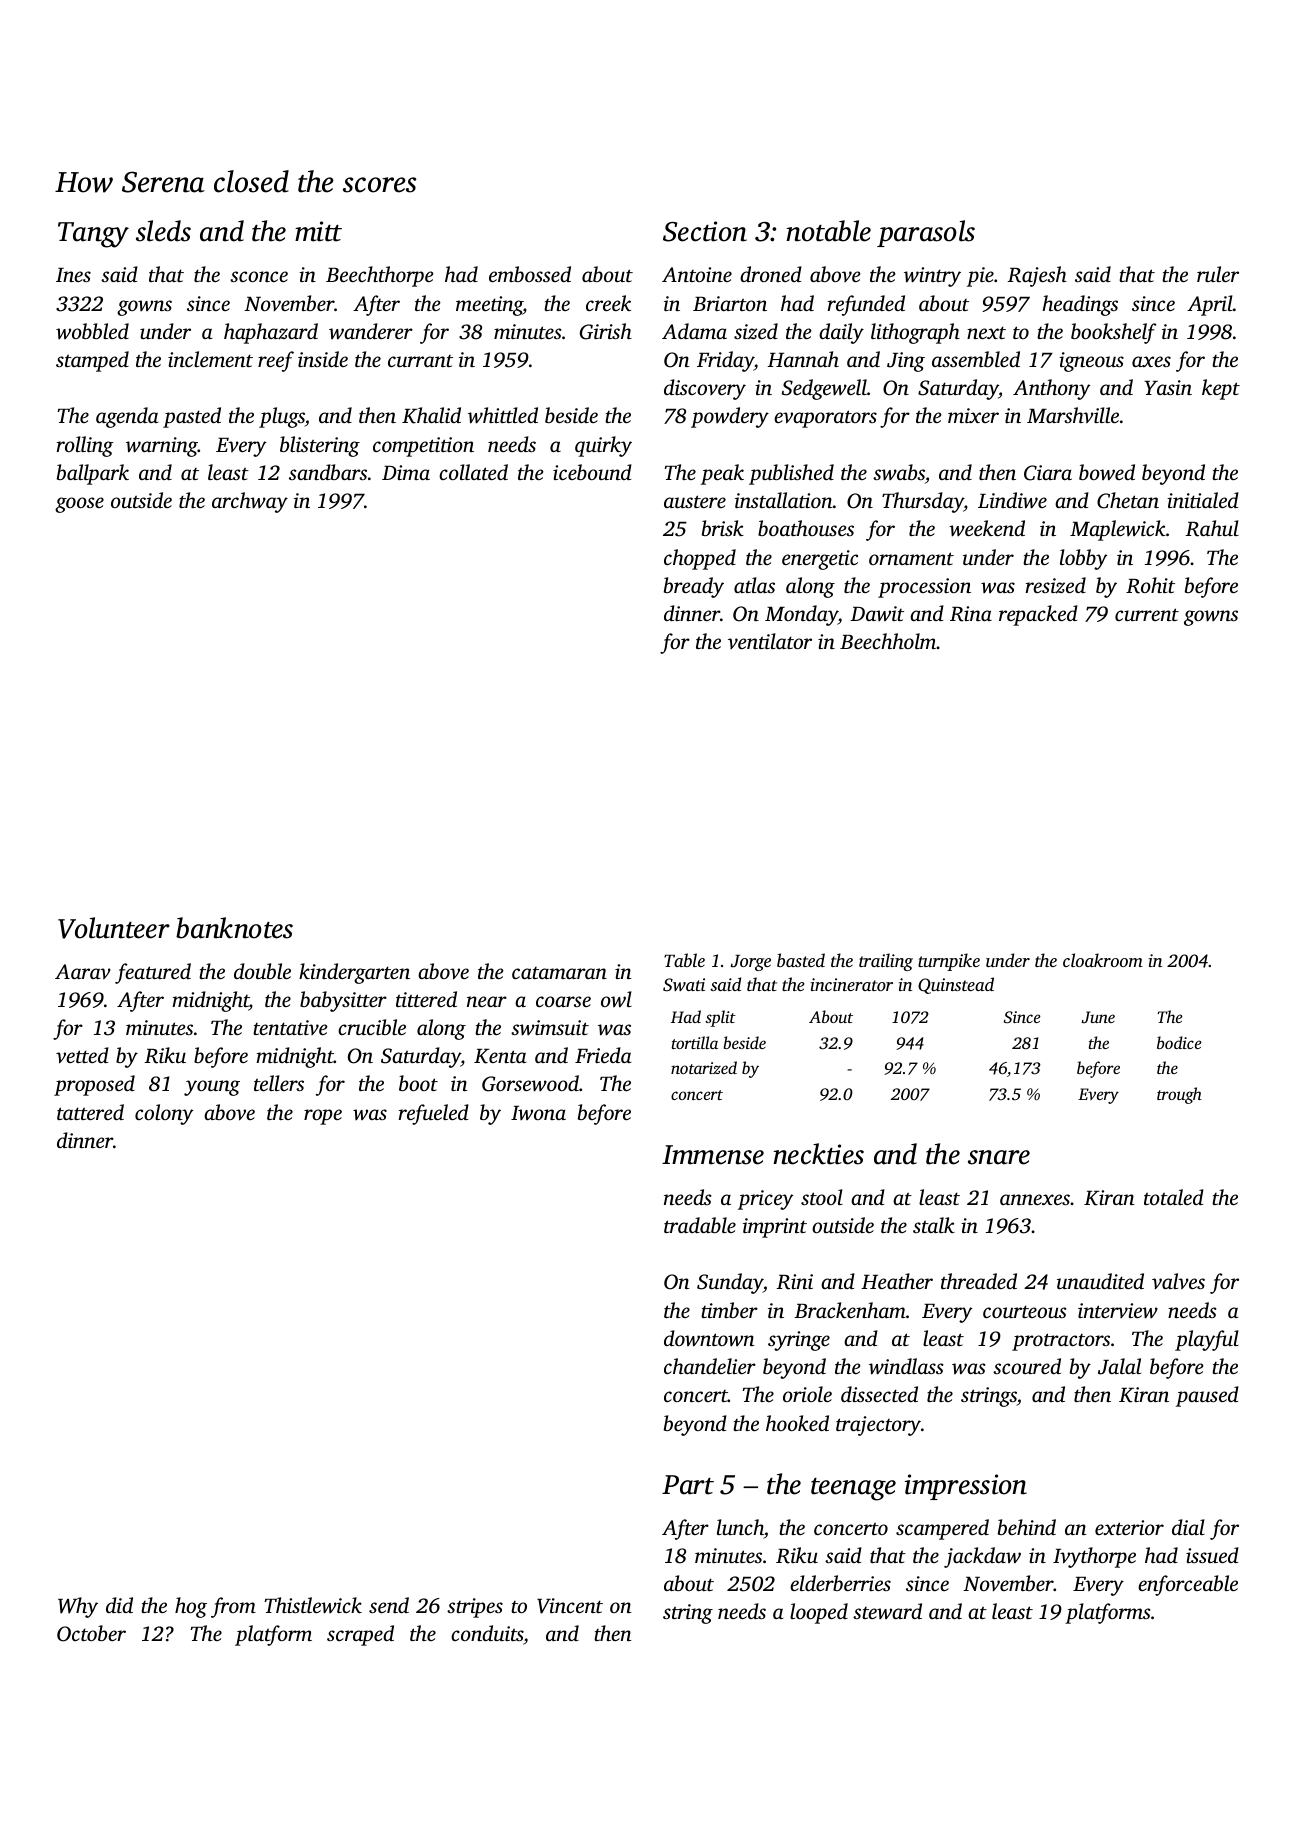 This screenshot has width=1295, height=1832. I want to click on jackdaw, so click(982, 1557).
